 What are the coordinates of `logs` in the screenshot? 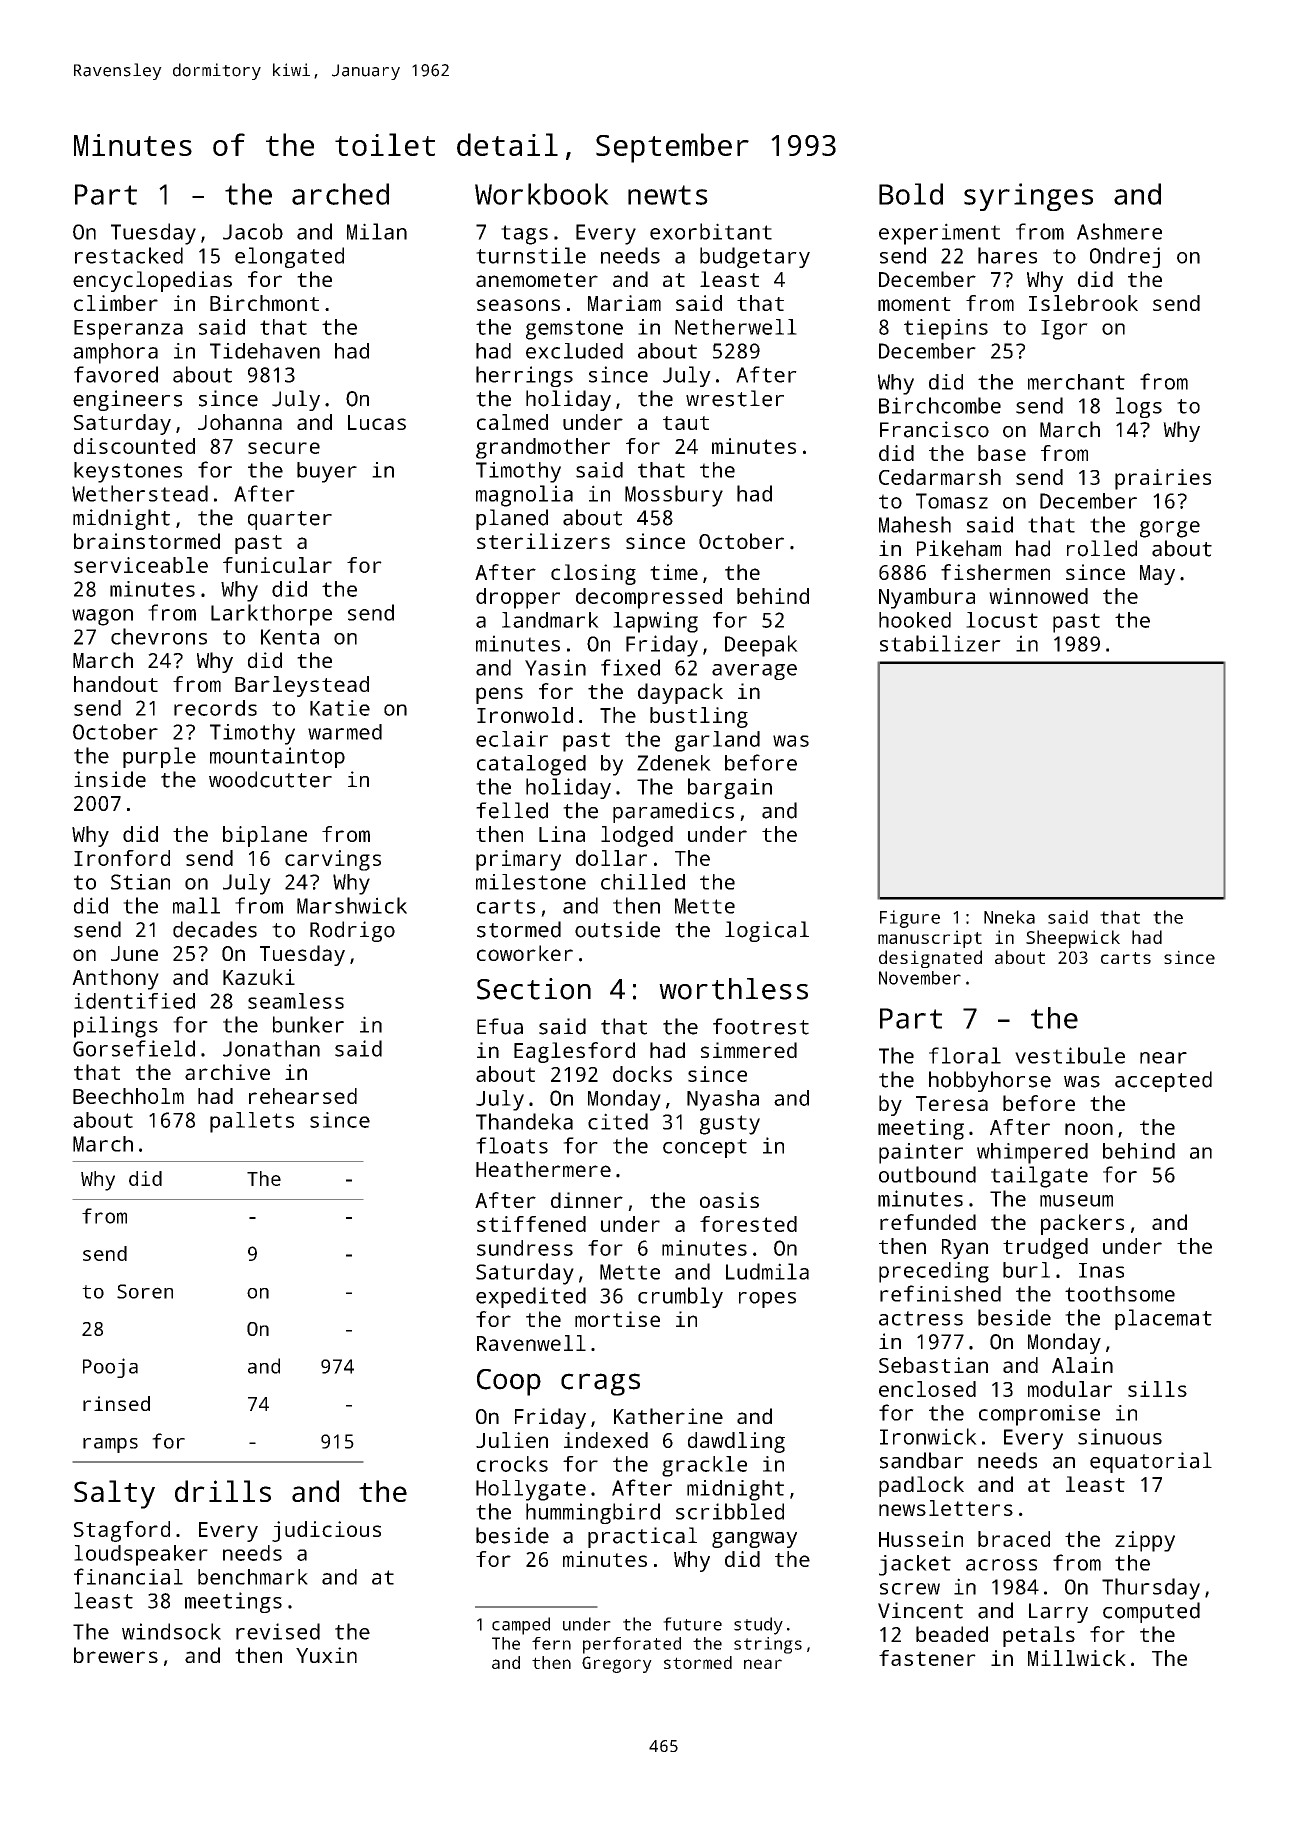 It's located at (1139, 407).
